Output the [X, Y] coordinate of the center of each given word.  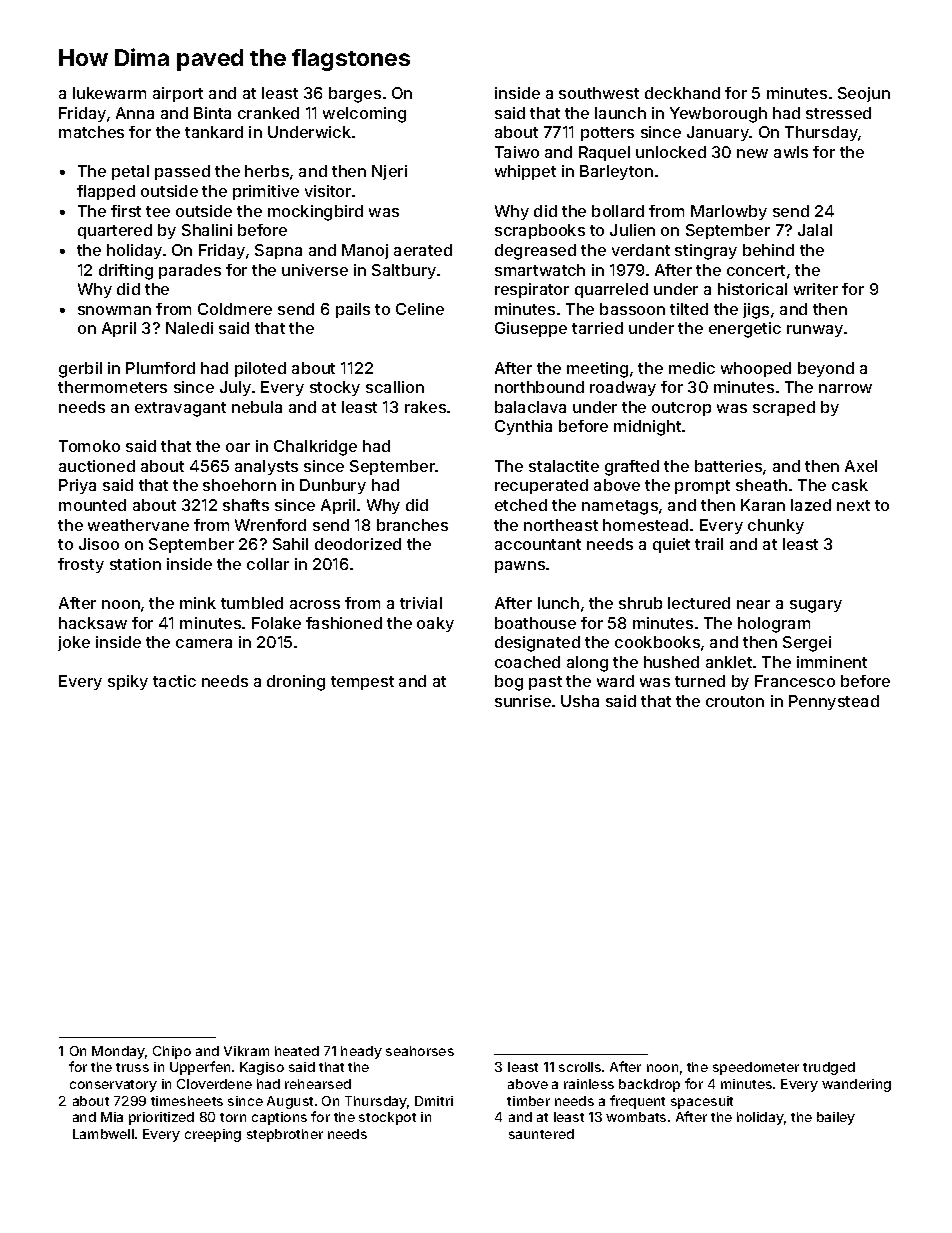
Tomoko [89, 446]
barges [355, 95]
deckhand [682, 93]
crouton [735, 701]
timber [528, 1101]
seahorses [420, 1051]
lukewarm [109, 93]
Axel [861, 466]
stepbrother [285, 1135]
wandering [856, 1085]
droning [296, 683]
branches [412, 525]
